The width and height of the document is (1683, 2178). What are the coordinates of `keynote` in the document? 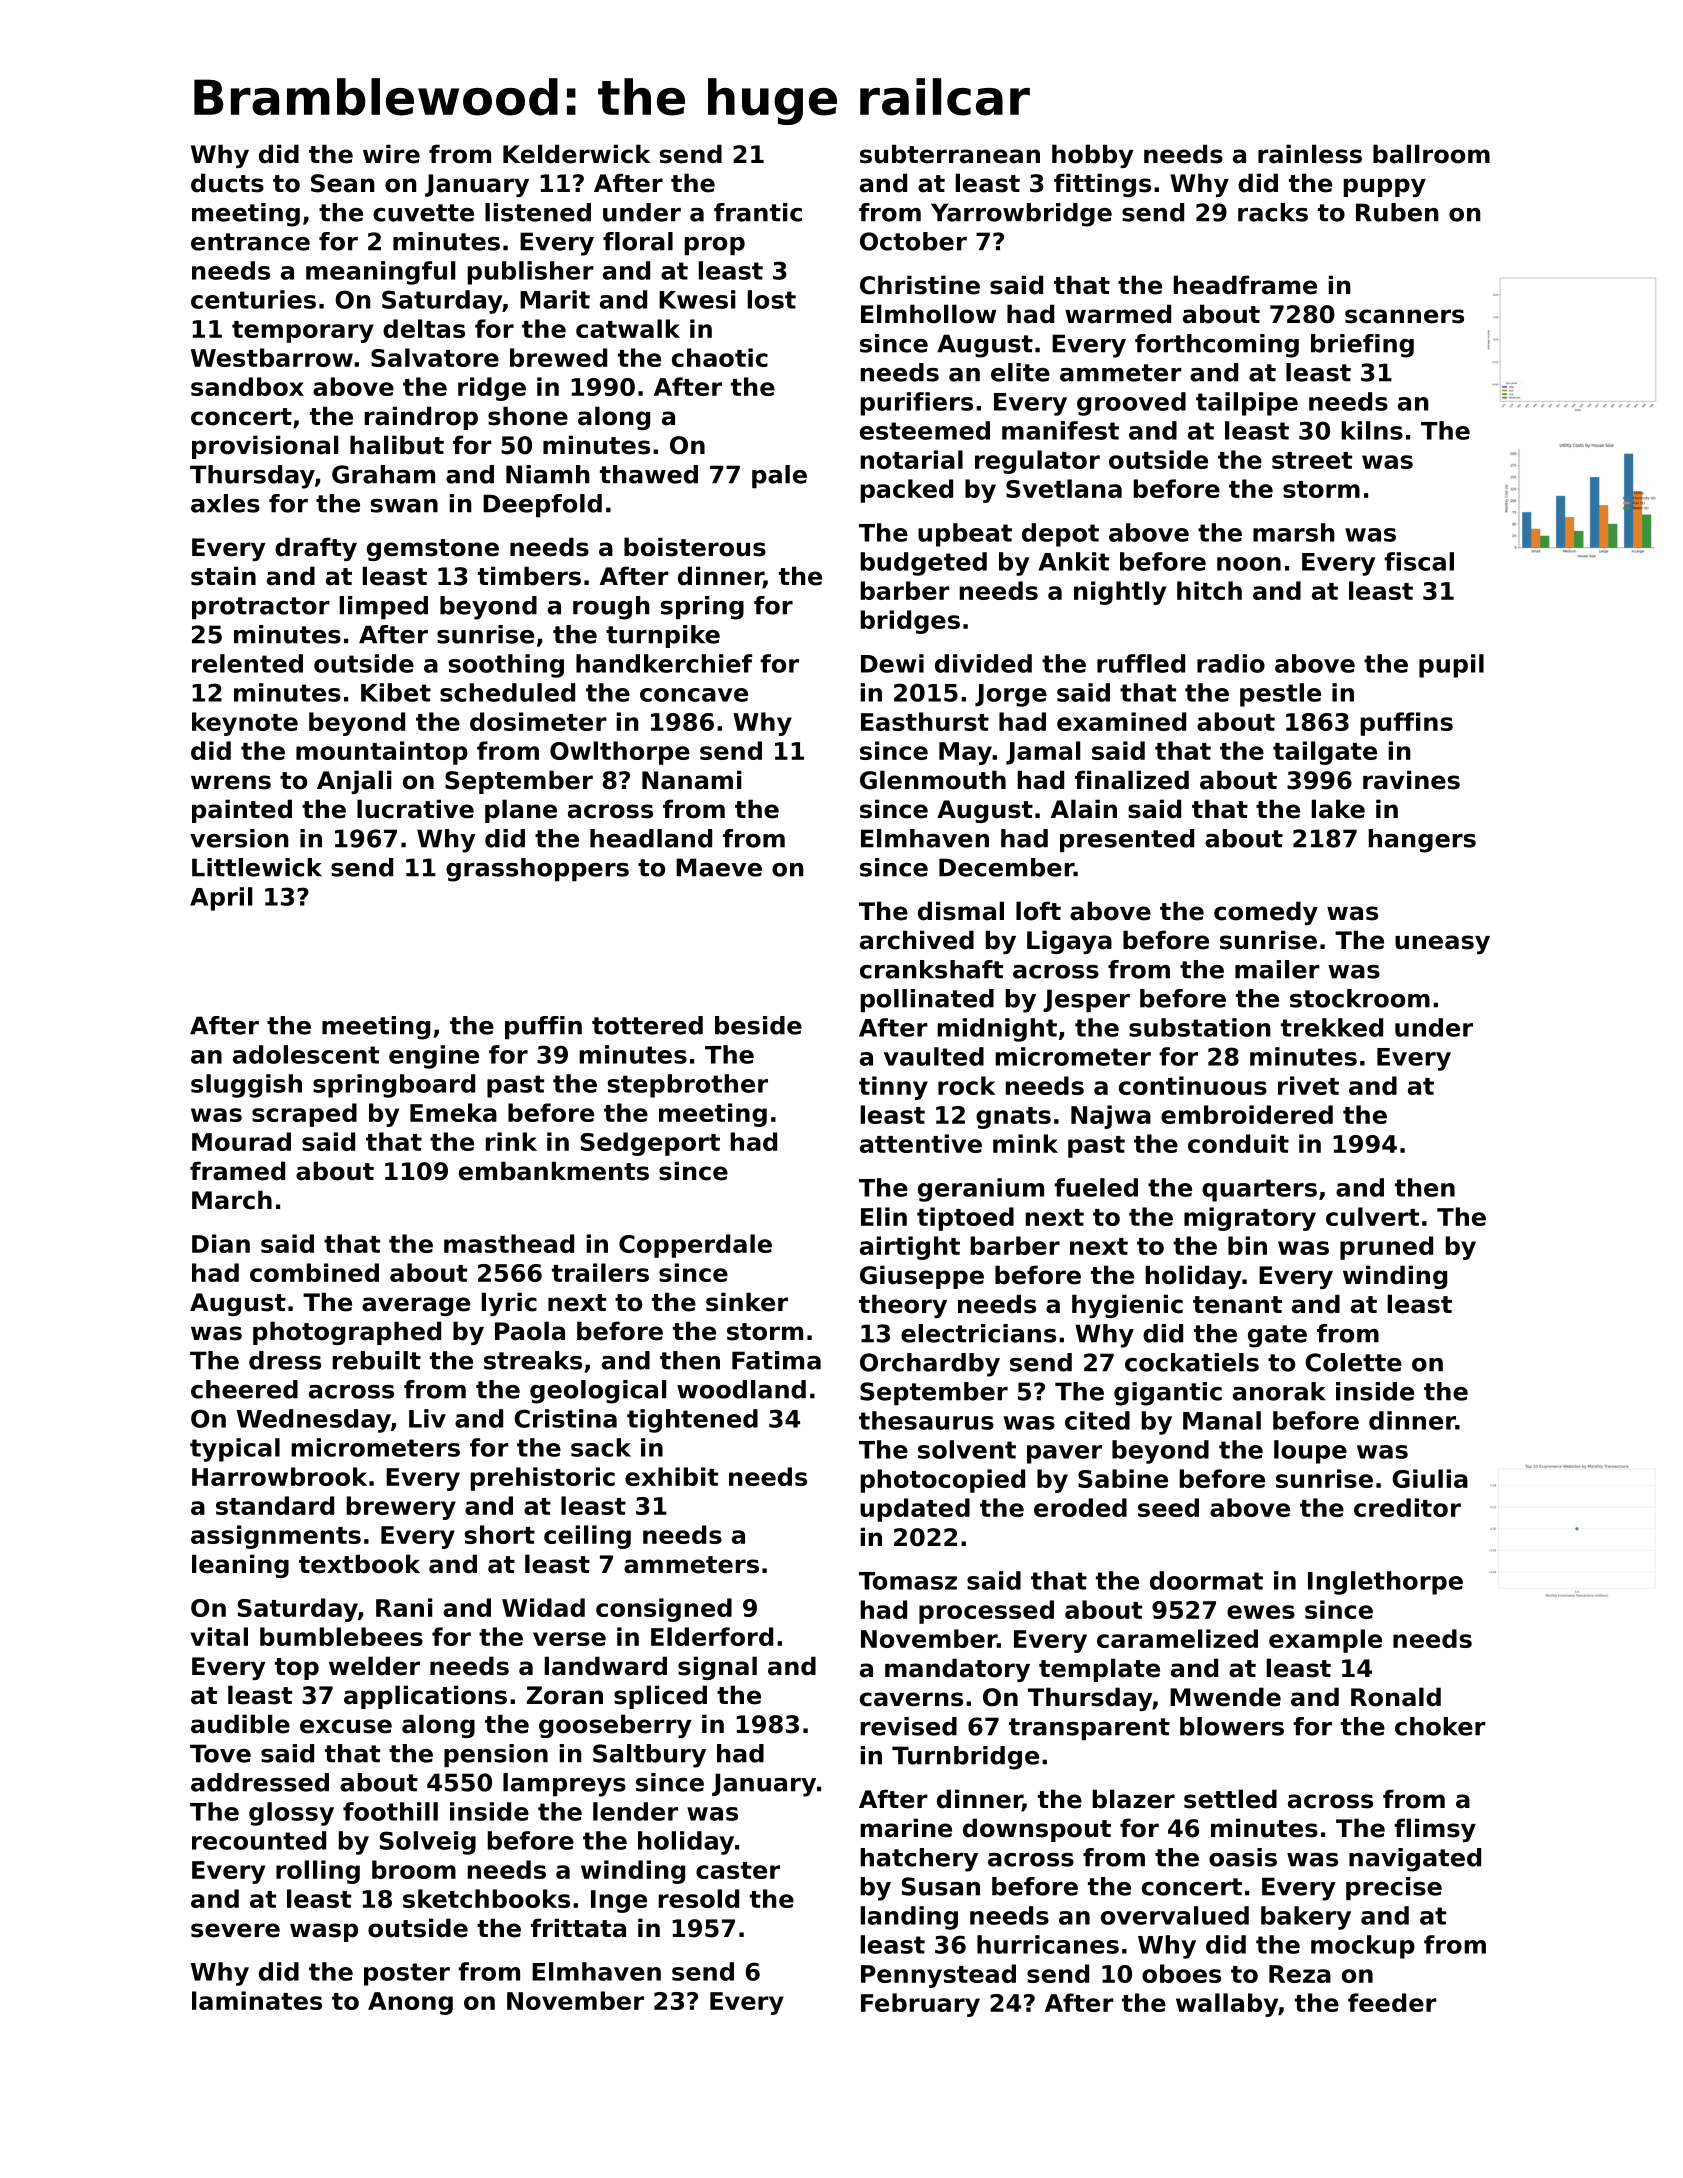 It's located at (245, 724).
